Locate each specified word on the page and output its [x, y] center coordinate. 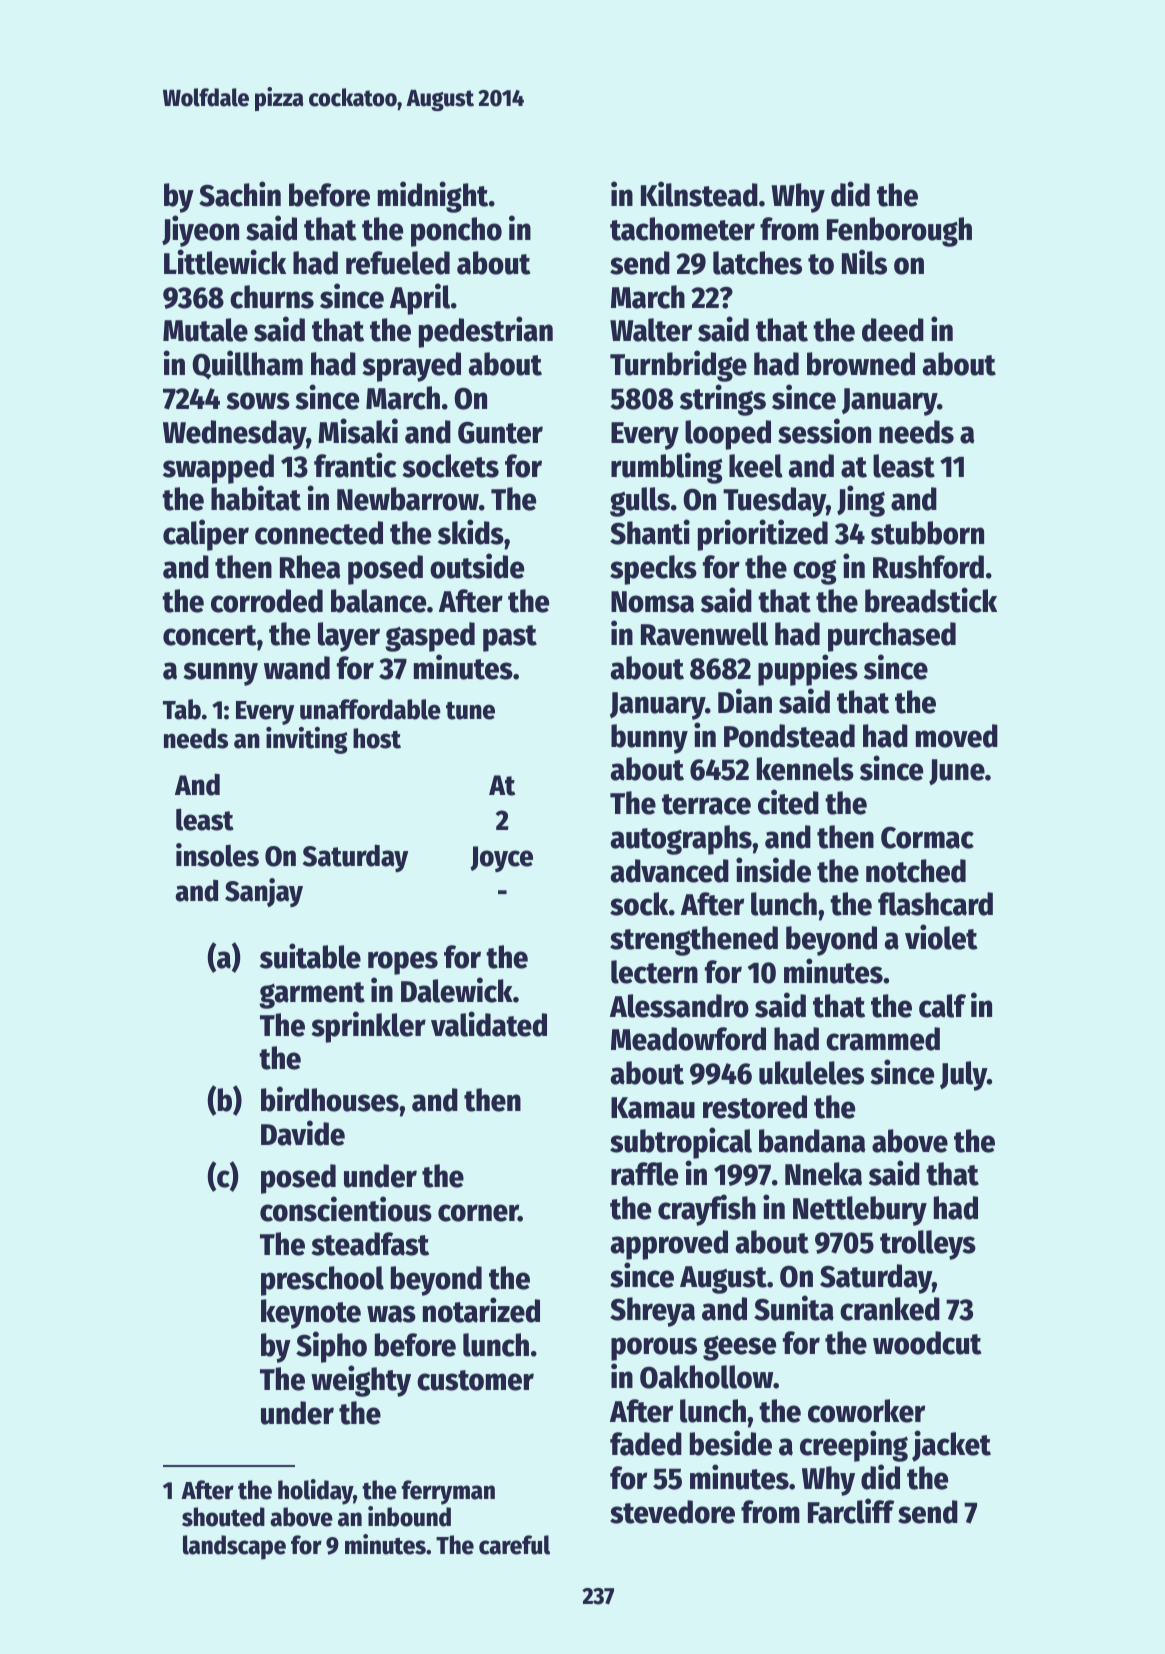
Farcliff [851, 1511]
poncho [456, 232]
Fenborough [899, 232]
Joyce [501, 859]
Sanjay [264, 892]
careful [514, 1545]
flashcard [935, 904]
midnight [433, 197]
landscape [234, 1547]
